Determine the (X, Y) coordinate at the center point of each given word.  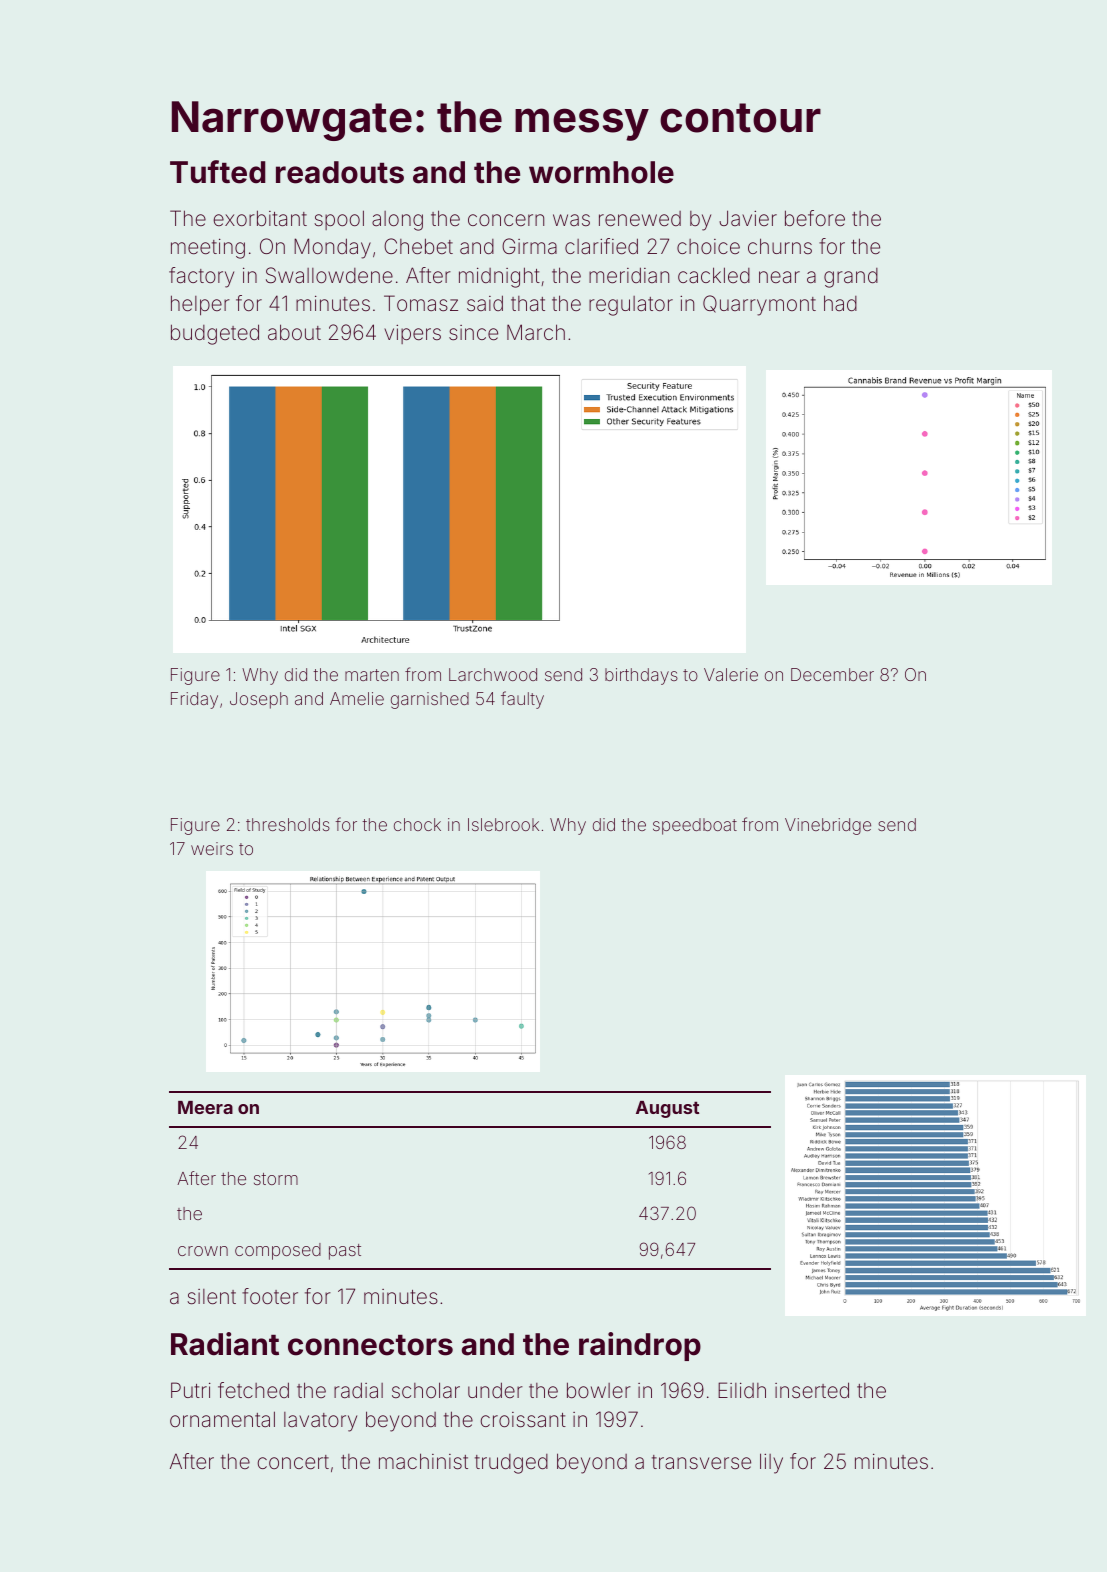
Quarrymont (759, 305)
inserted (812, 1390)
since (473, 332)
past (345, 1252)
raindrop (640, 1346)
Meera (205, 1107)
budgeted (215, 334)
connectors (370, 1345)
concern (506, 220)
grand (851, 278)
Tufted (218, 172)
